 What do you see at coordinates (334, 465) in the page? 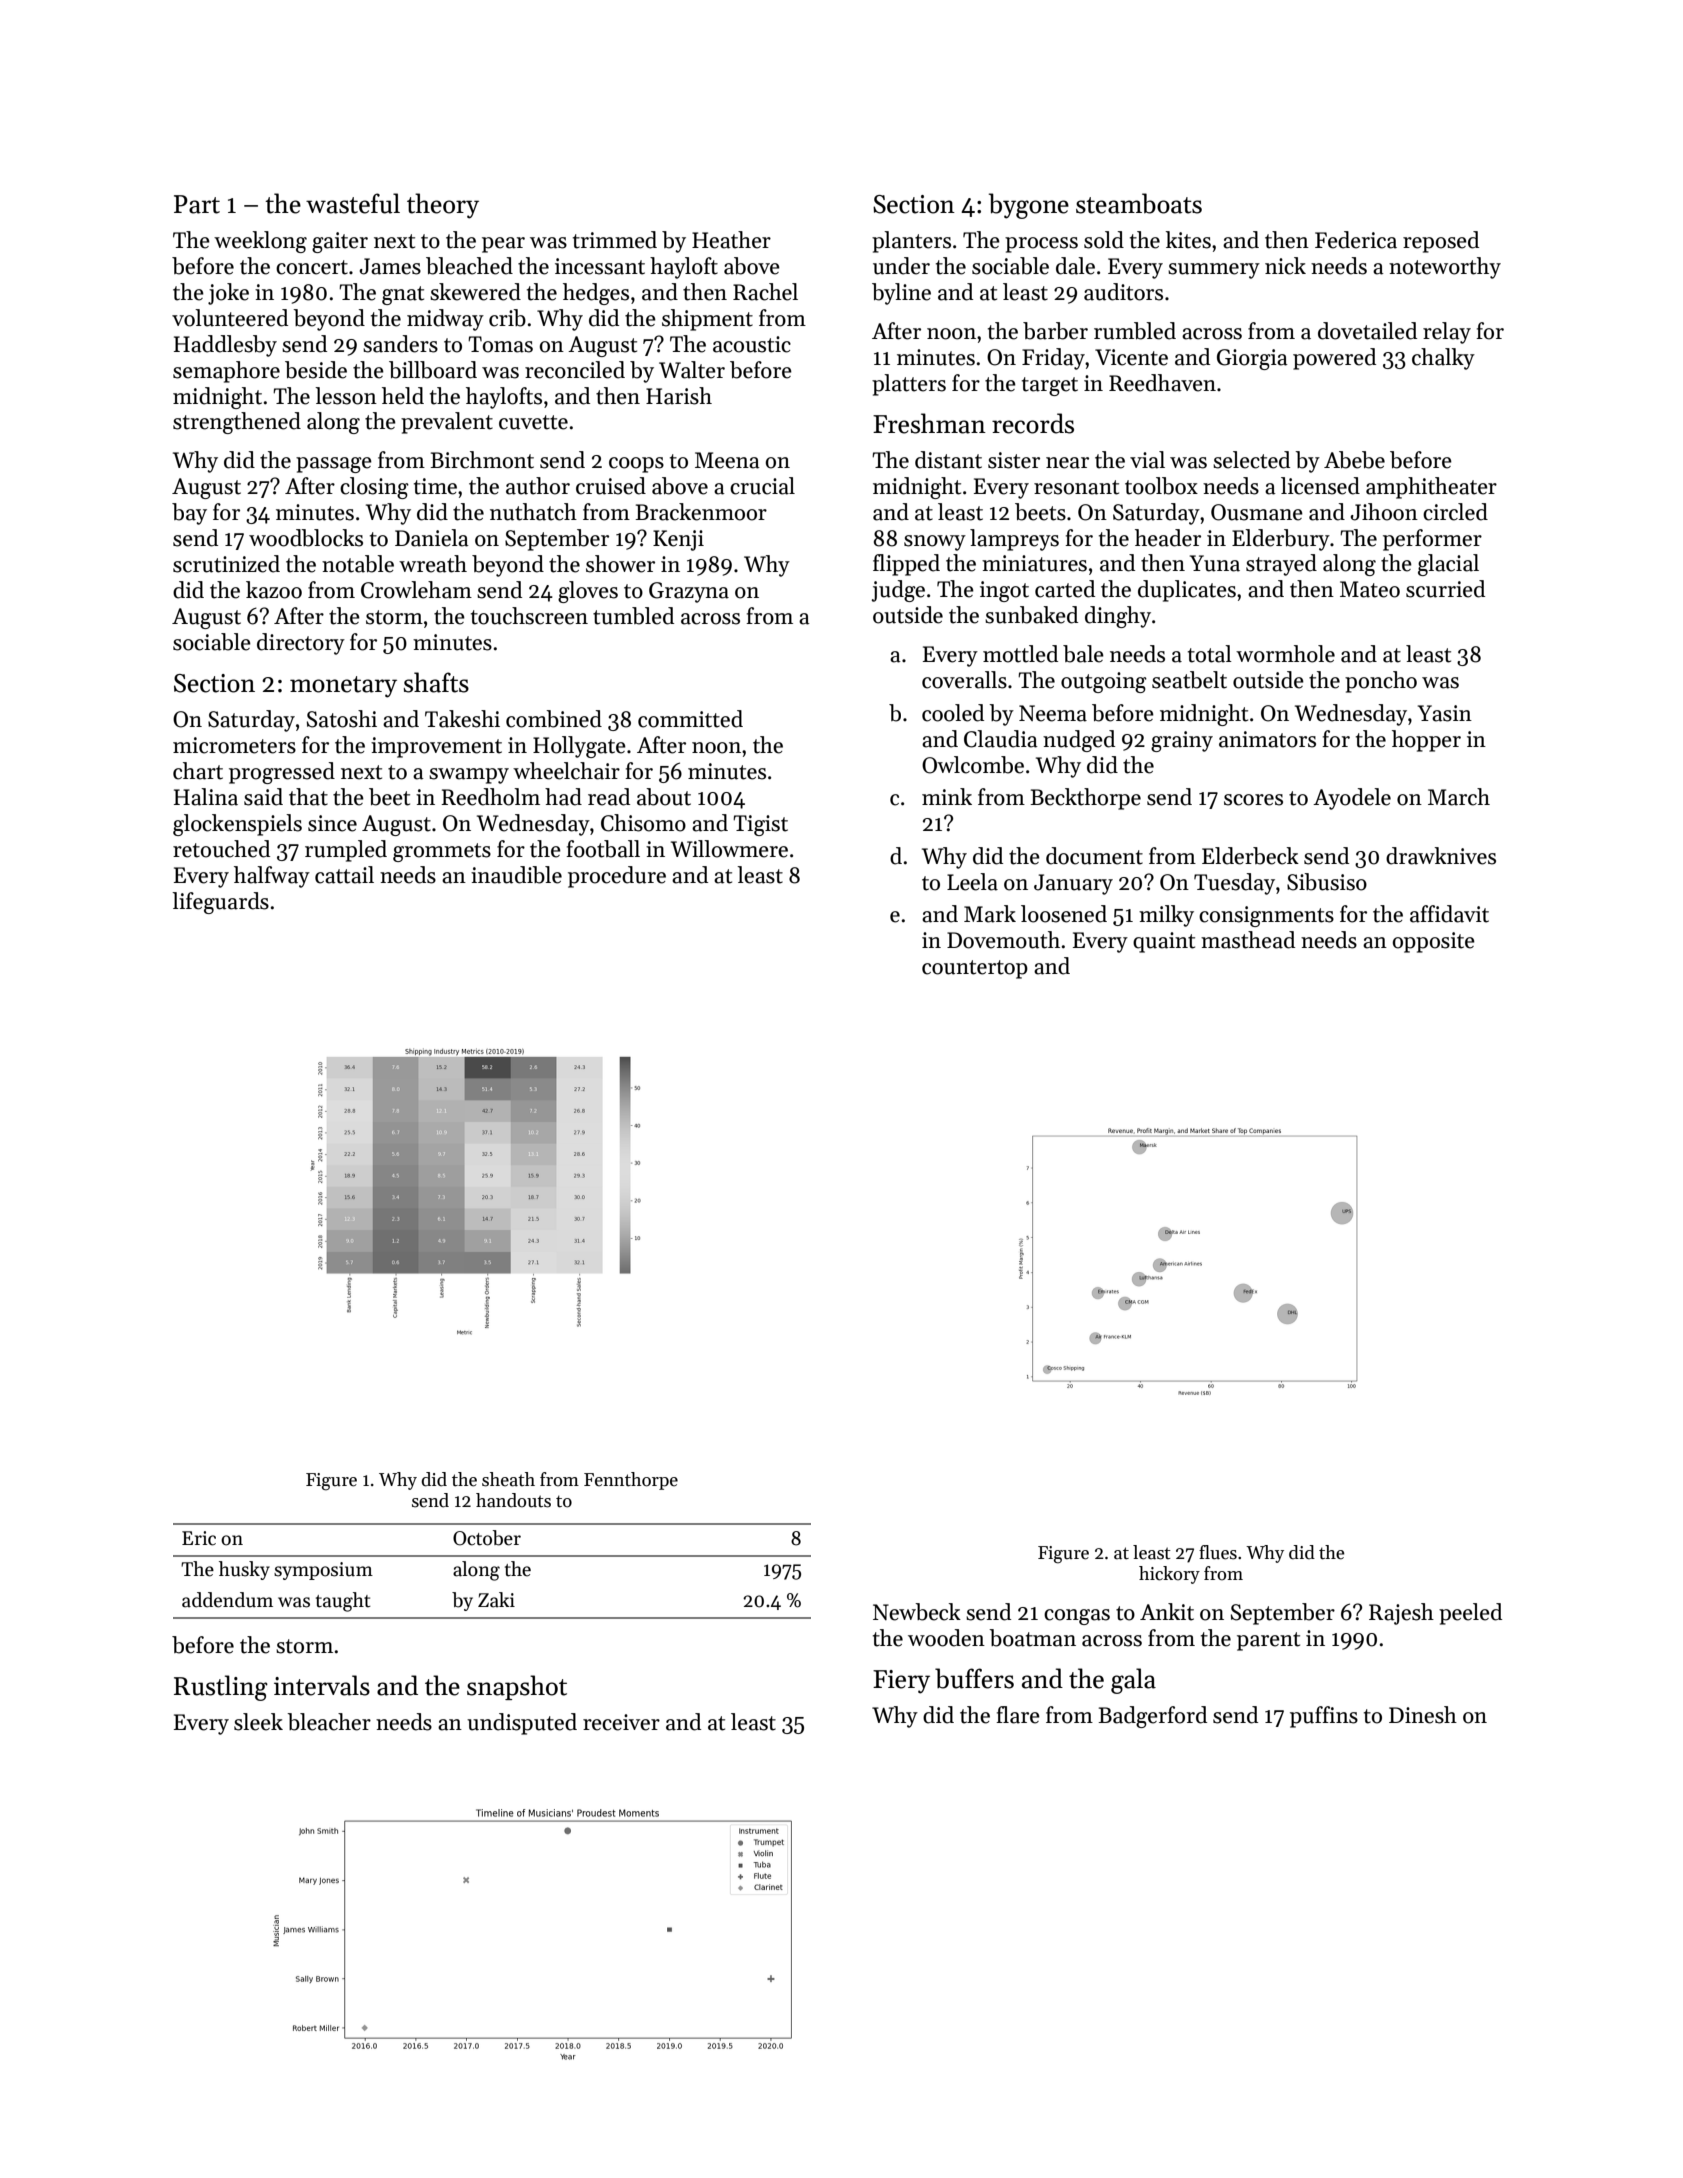
I see `passage` at bounding box center [334, 465].
